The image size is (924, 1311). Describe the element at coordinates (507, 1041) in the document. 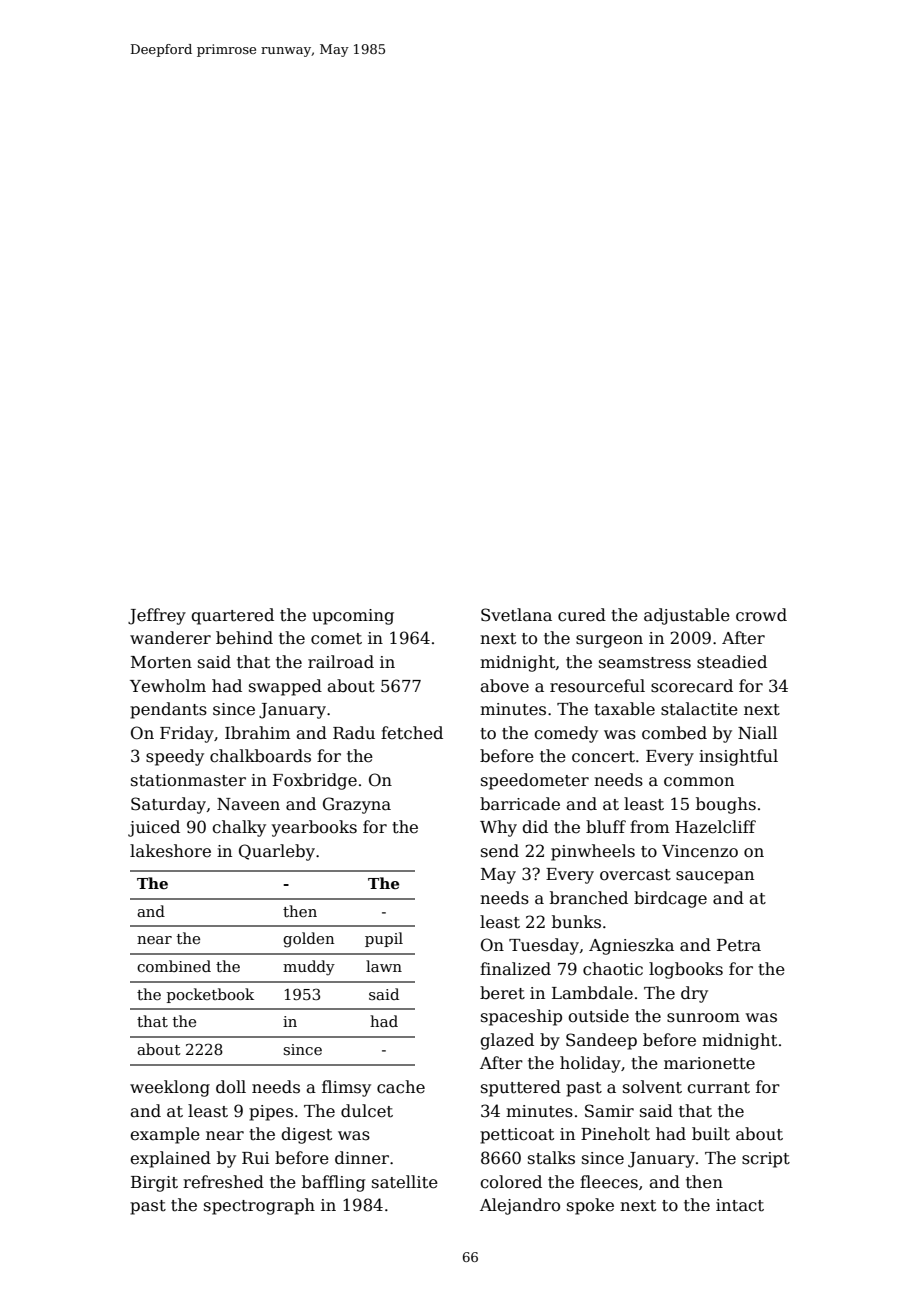

I see `glazed` at that location.
